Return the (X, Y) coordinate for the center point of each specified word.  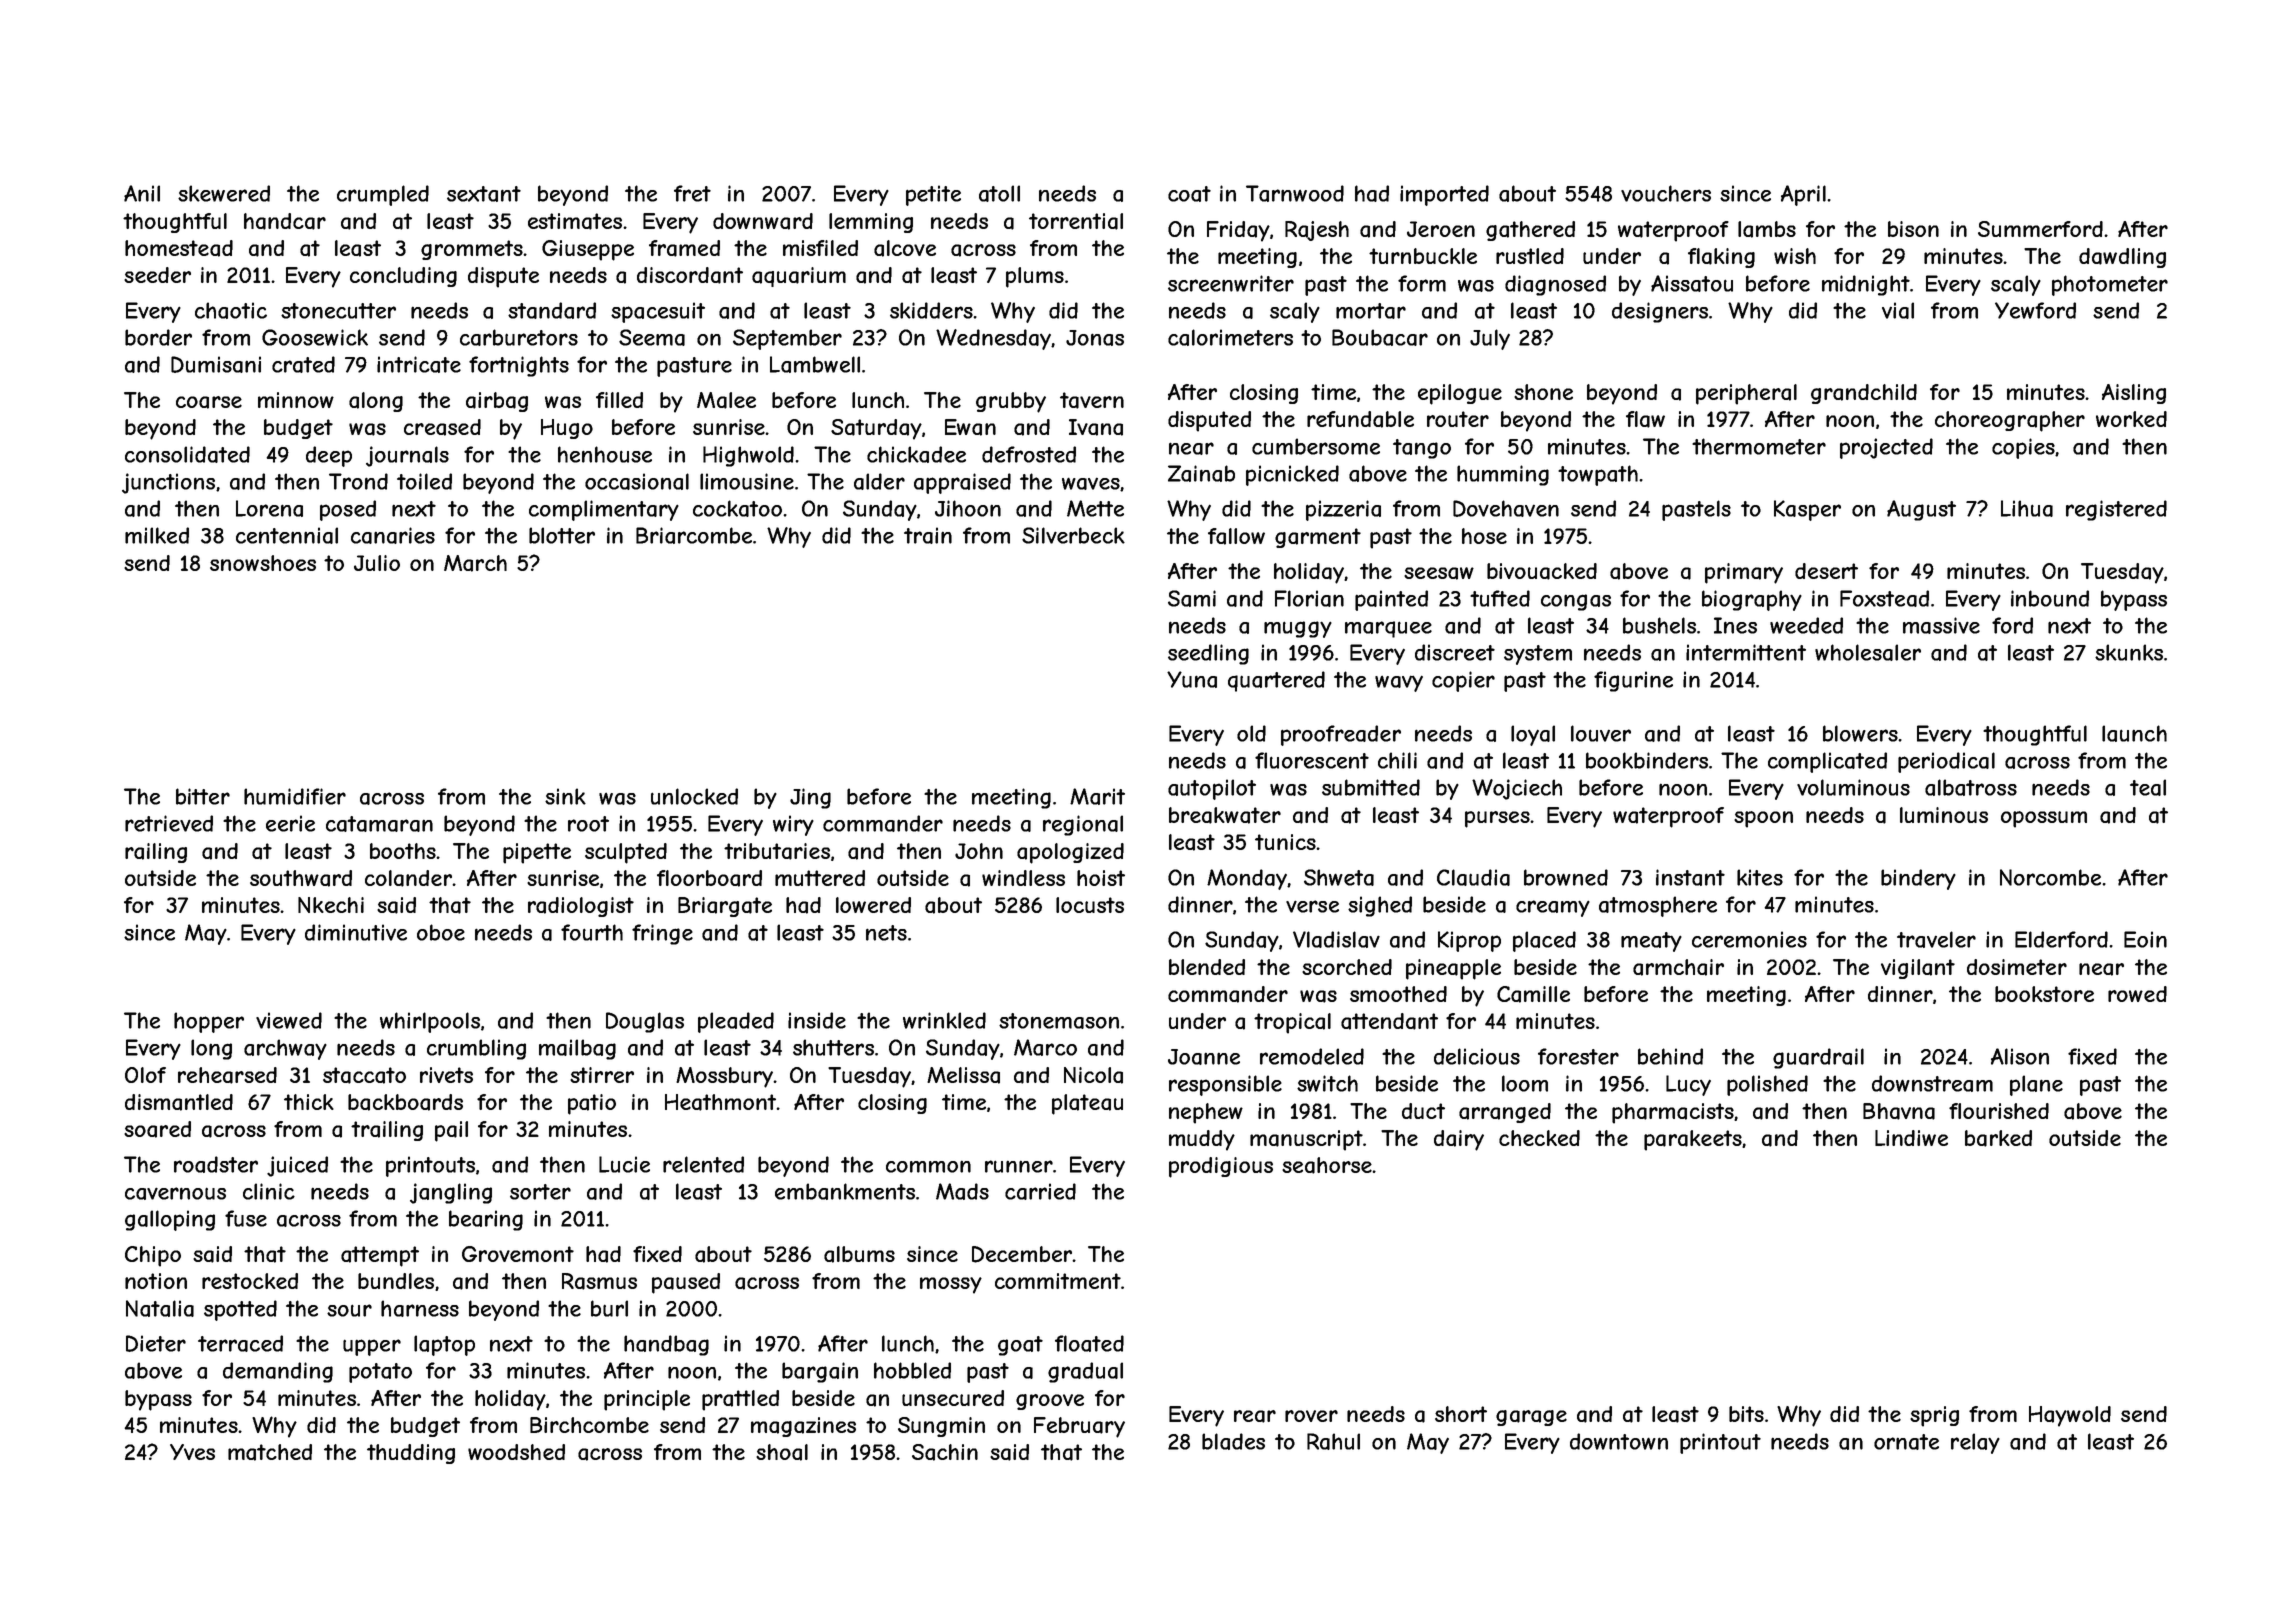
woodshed (516, 1452)
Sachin (945, 1452)
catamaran (379, 824)
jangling (451, 1193)
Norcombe (2050, 877)
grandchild (1864, 394)
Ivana (1096, 427)
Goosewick (315, 337)
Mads (962, 1191)
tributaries (777, 851)
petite (933, 195)
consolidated (187, 454)
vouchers (1666, 193)
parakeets (1693, 1140)
